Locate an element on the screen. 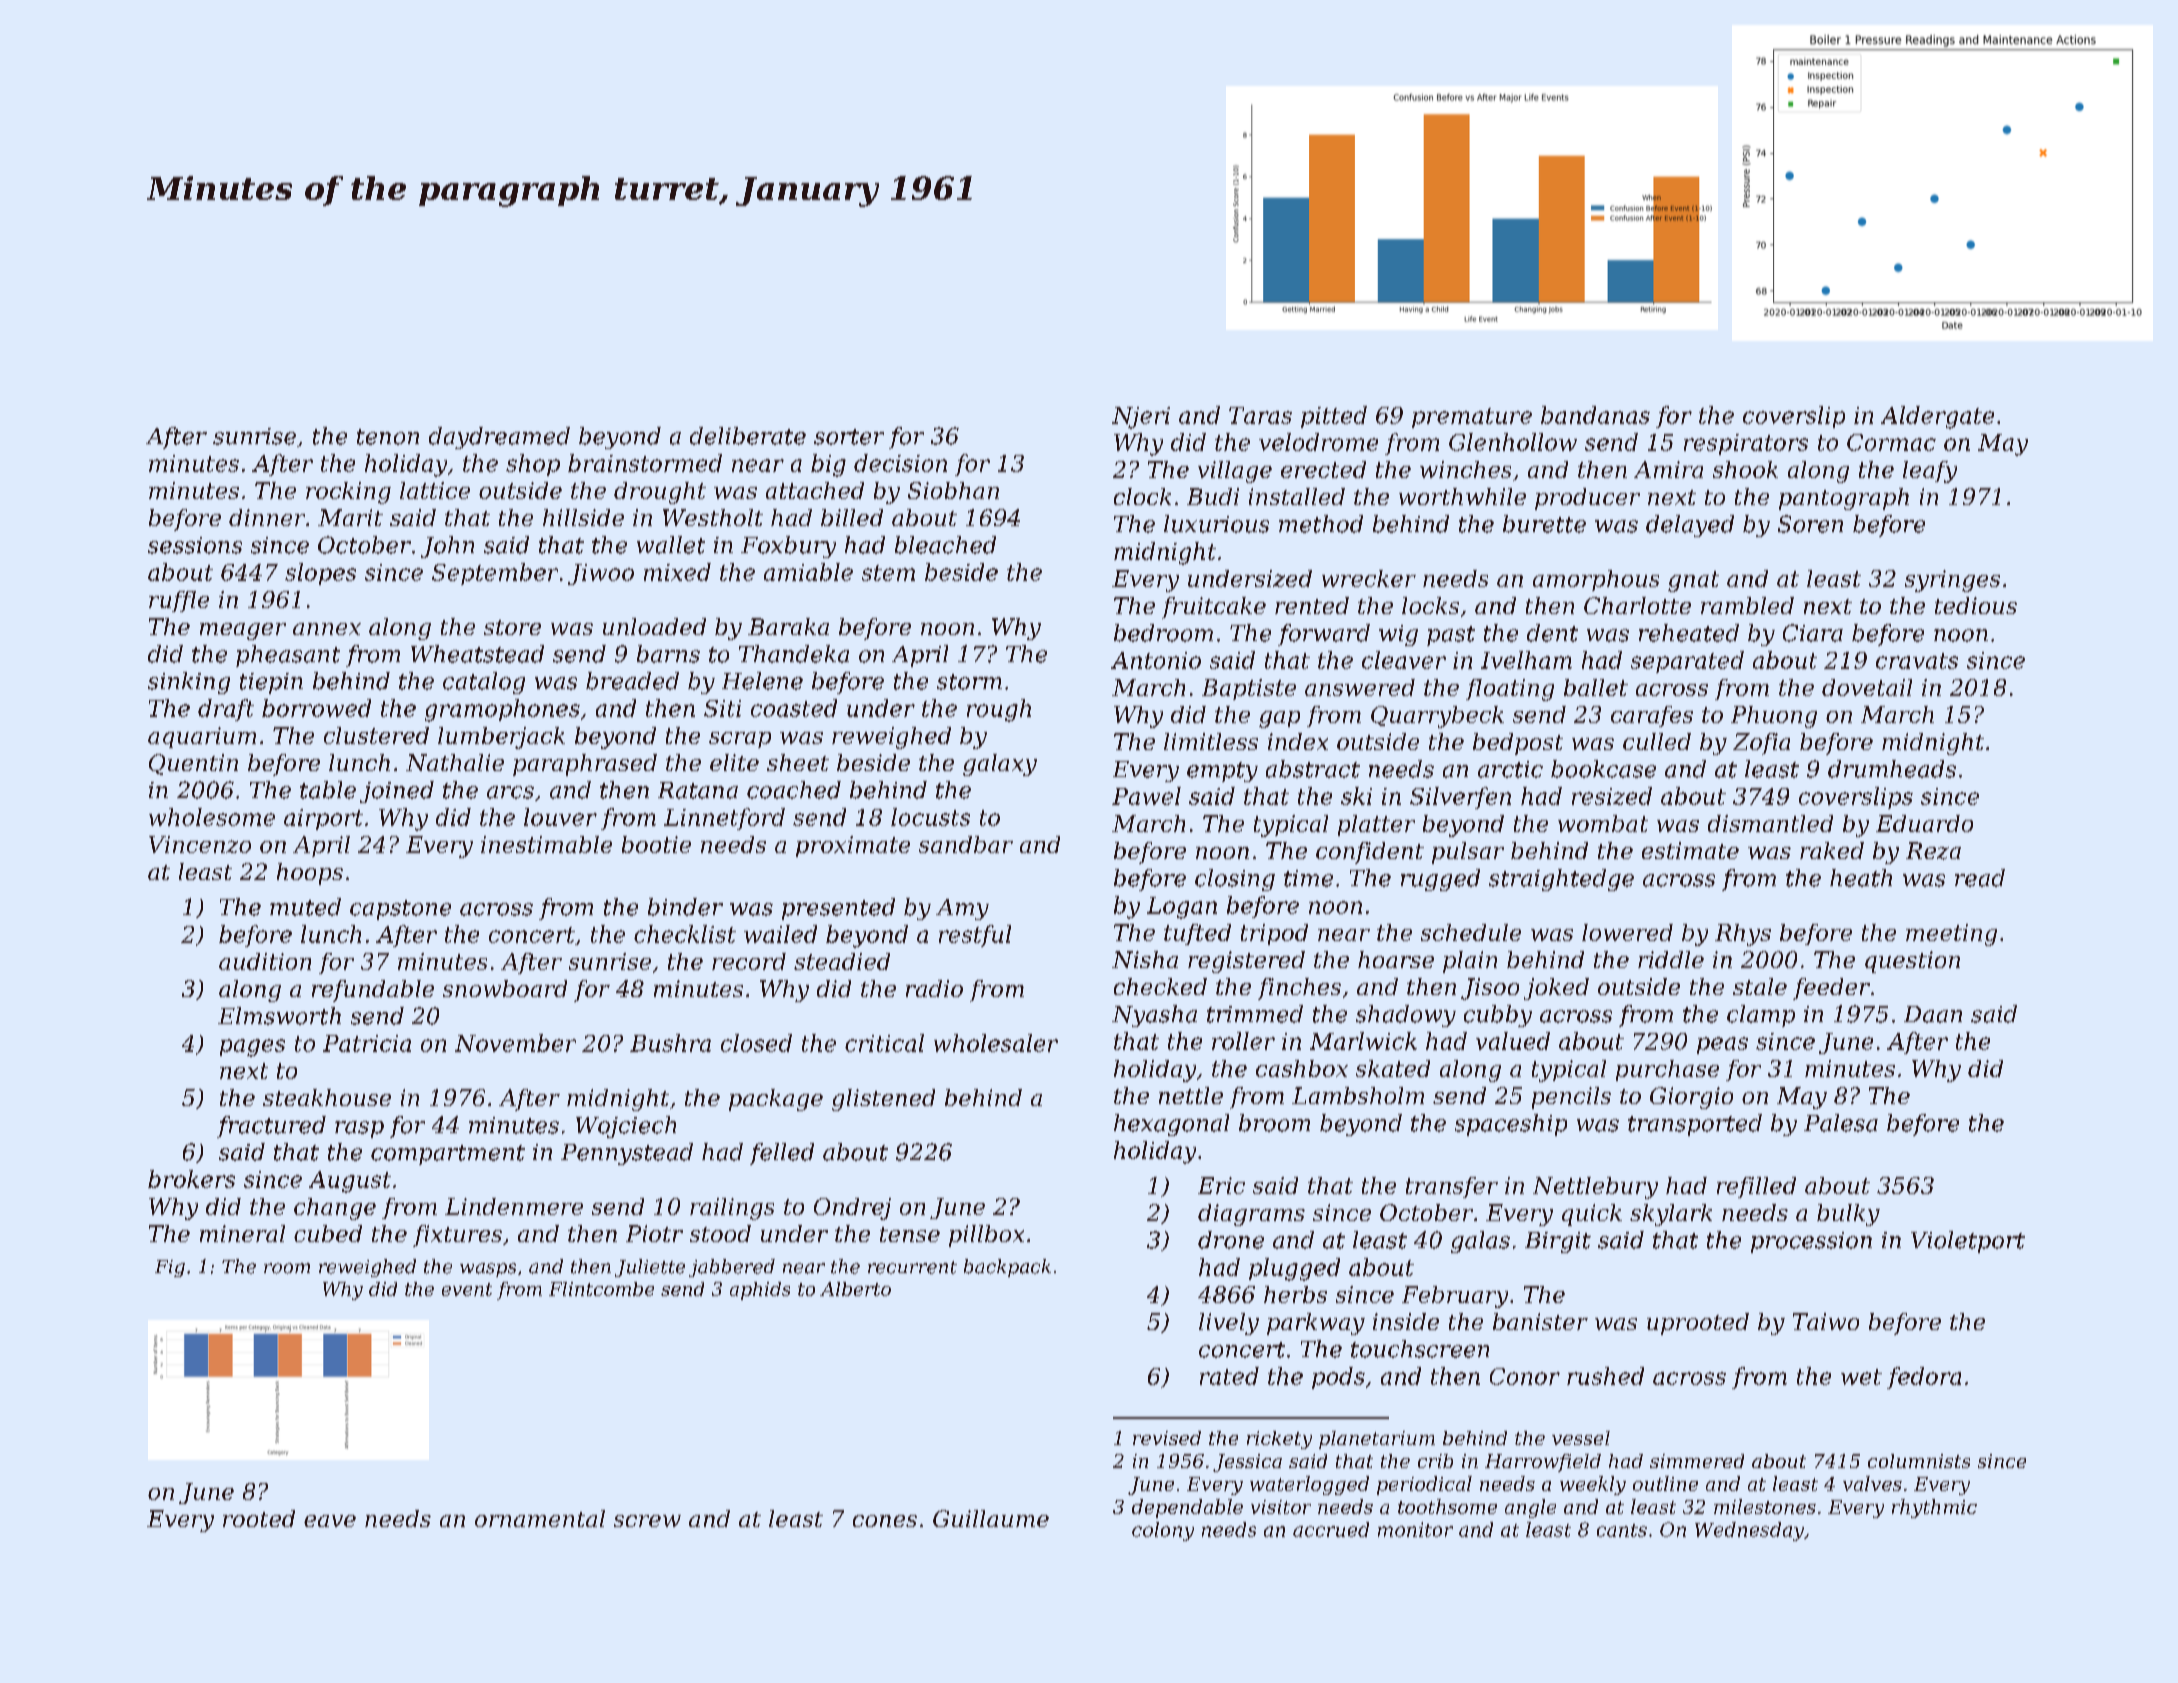  proximate is located at coordinates (853, 846).
